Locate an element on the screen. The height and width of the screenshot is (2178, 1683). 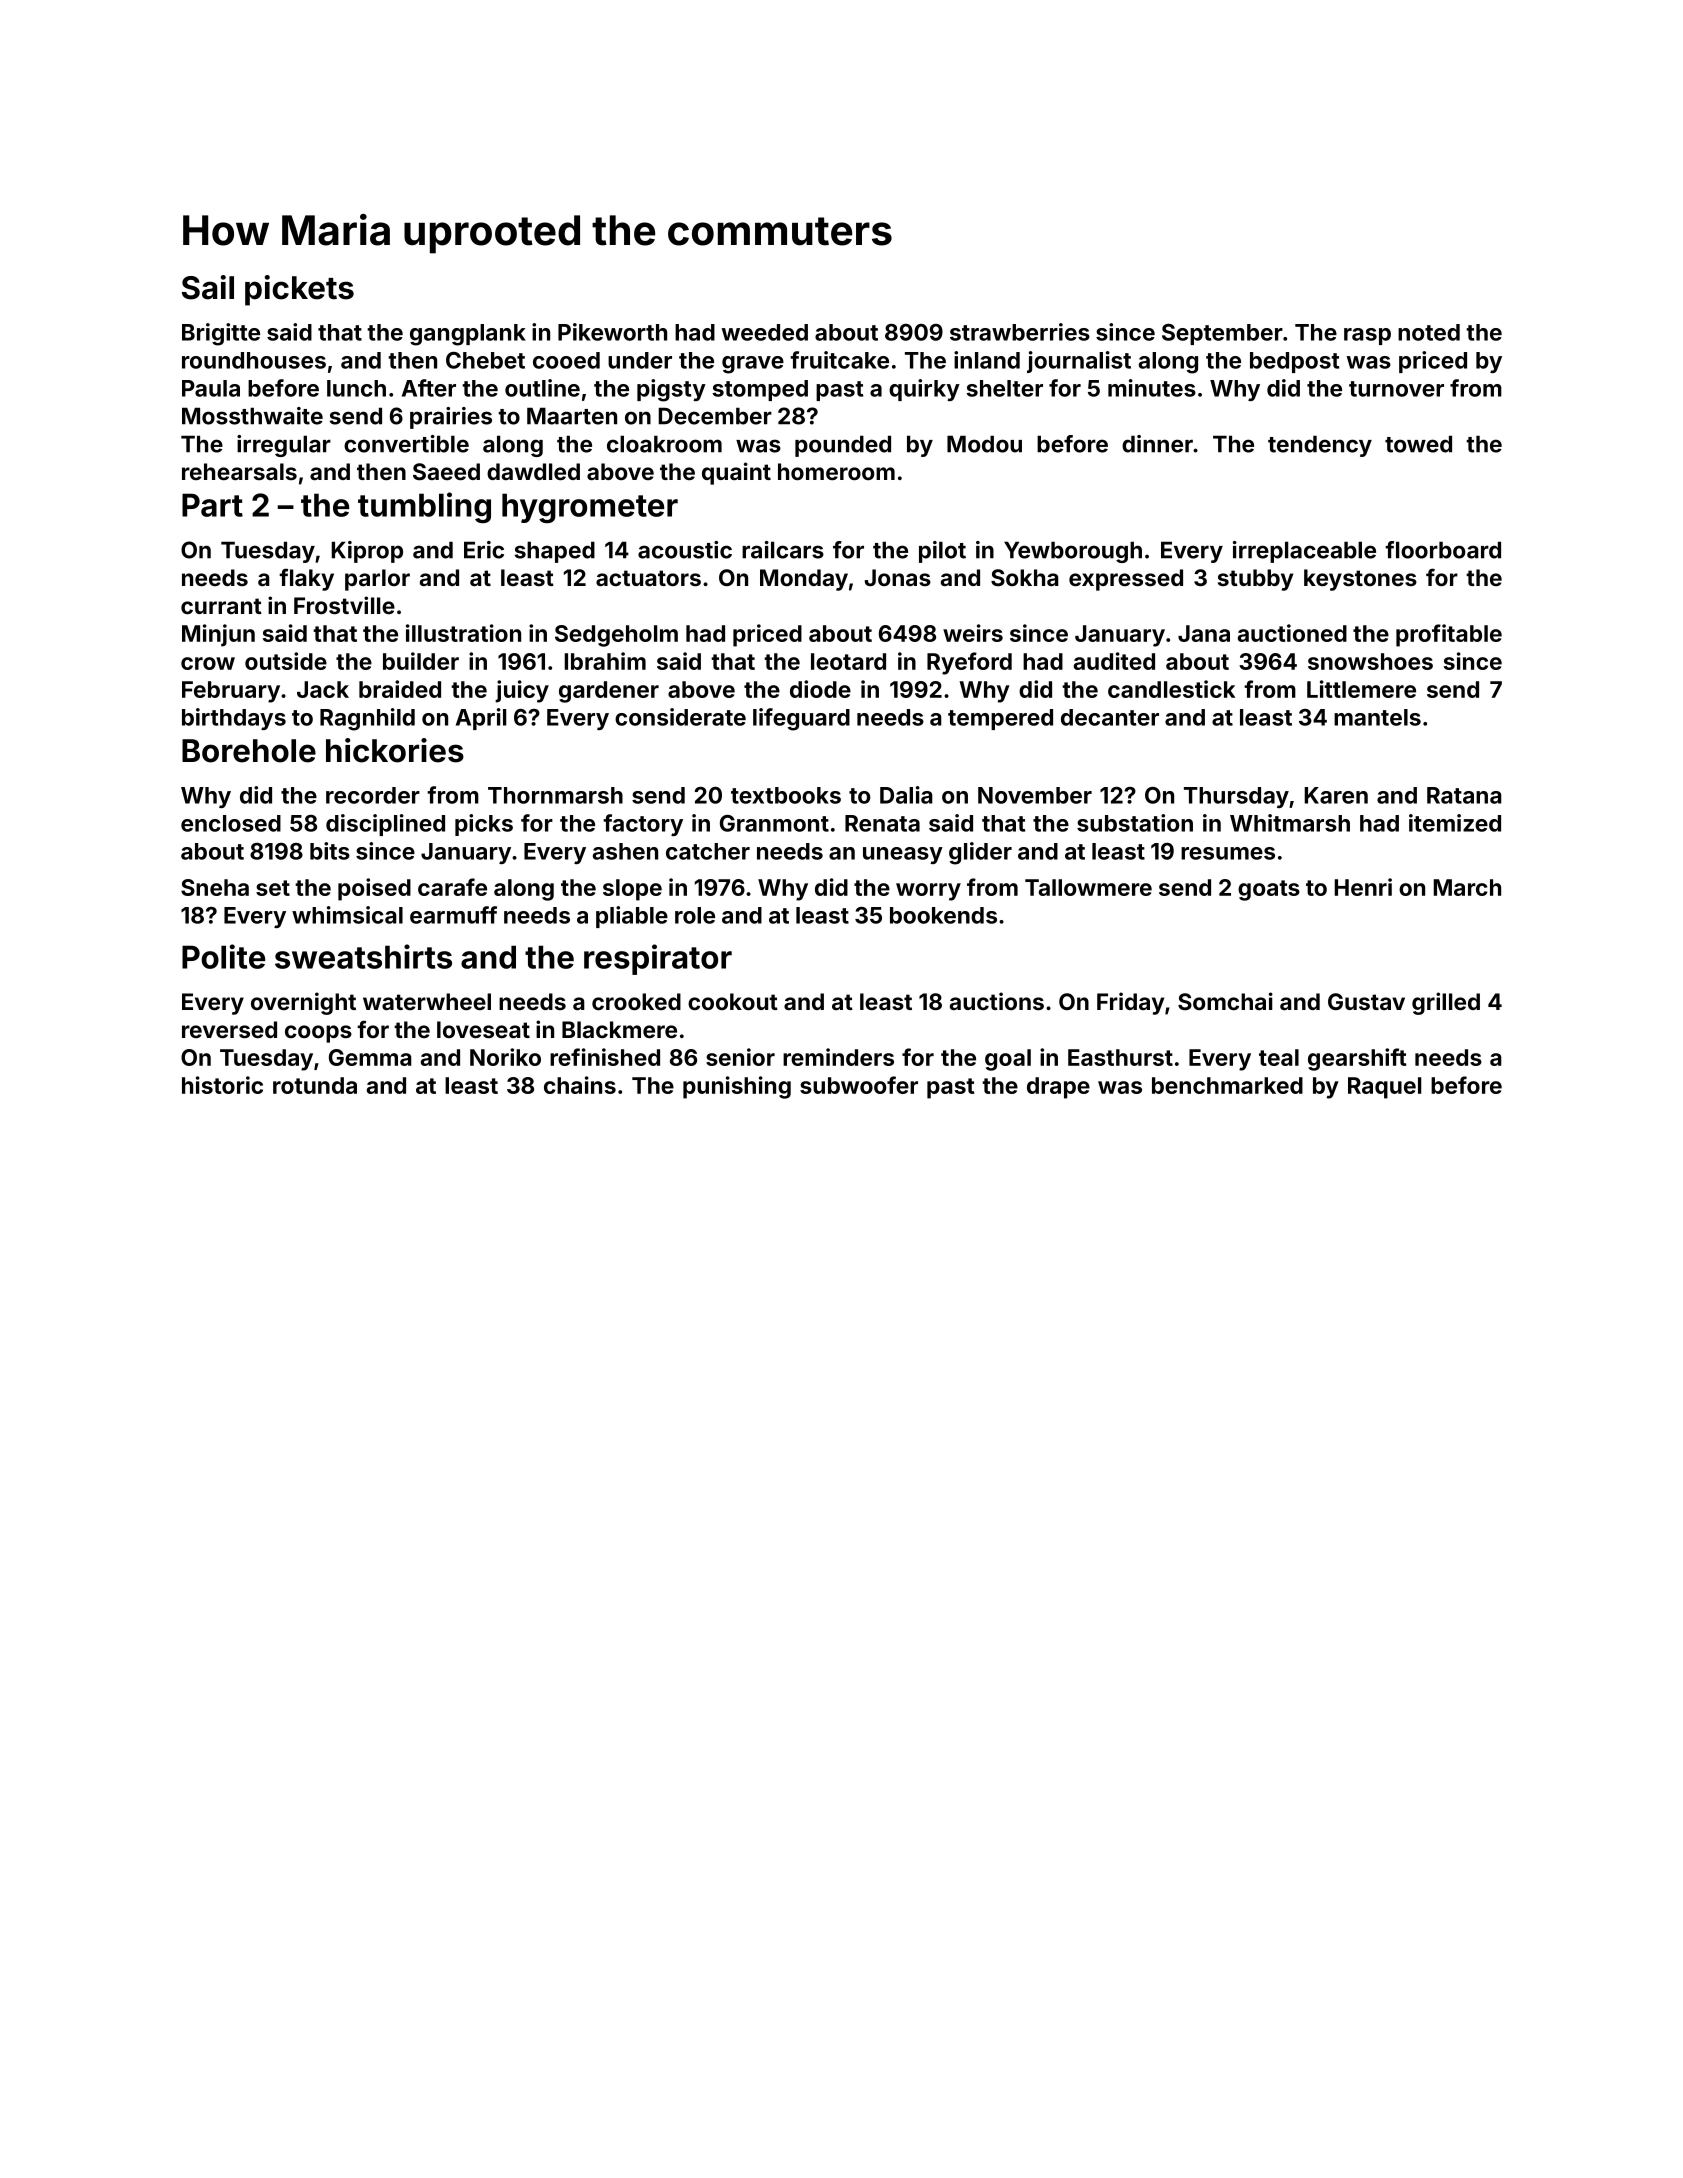
shaped is located at coordinates (555, 552).
